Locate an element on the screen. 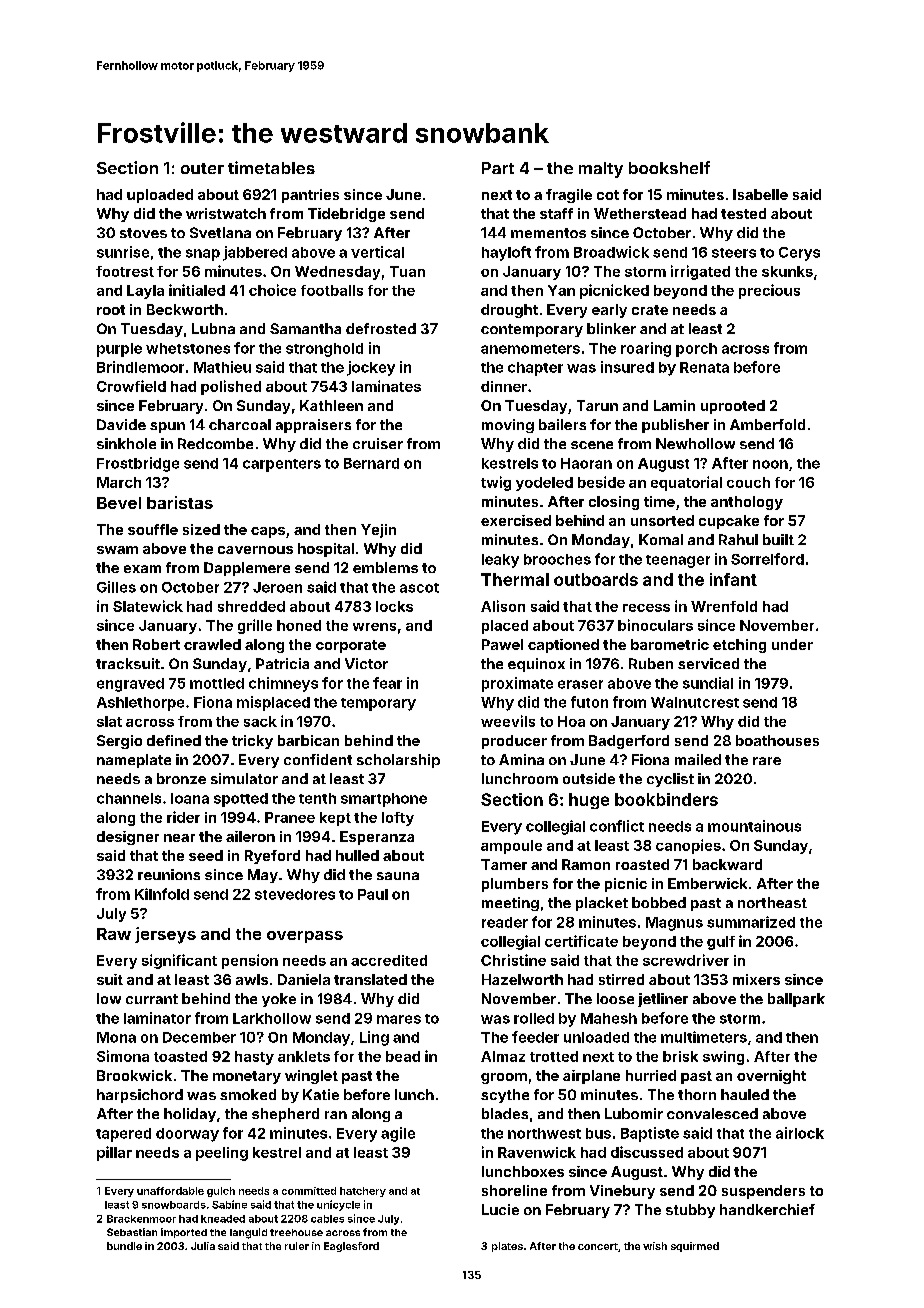 The height and width of the screenshot is (1308, 924). accredited is located at coordinates (389, 960).
